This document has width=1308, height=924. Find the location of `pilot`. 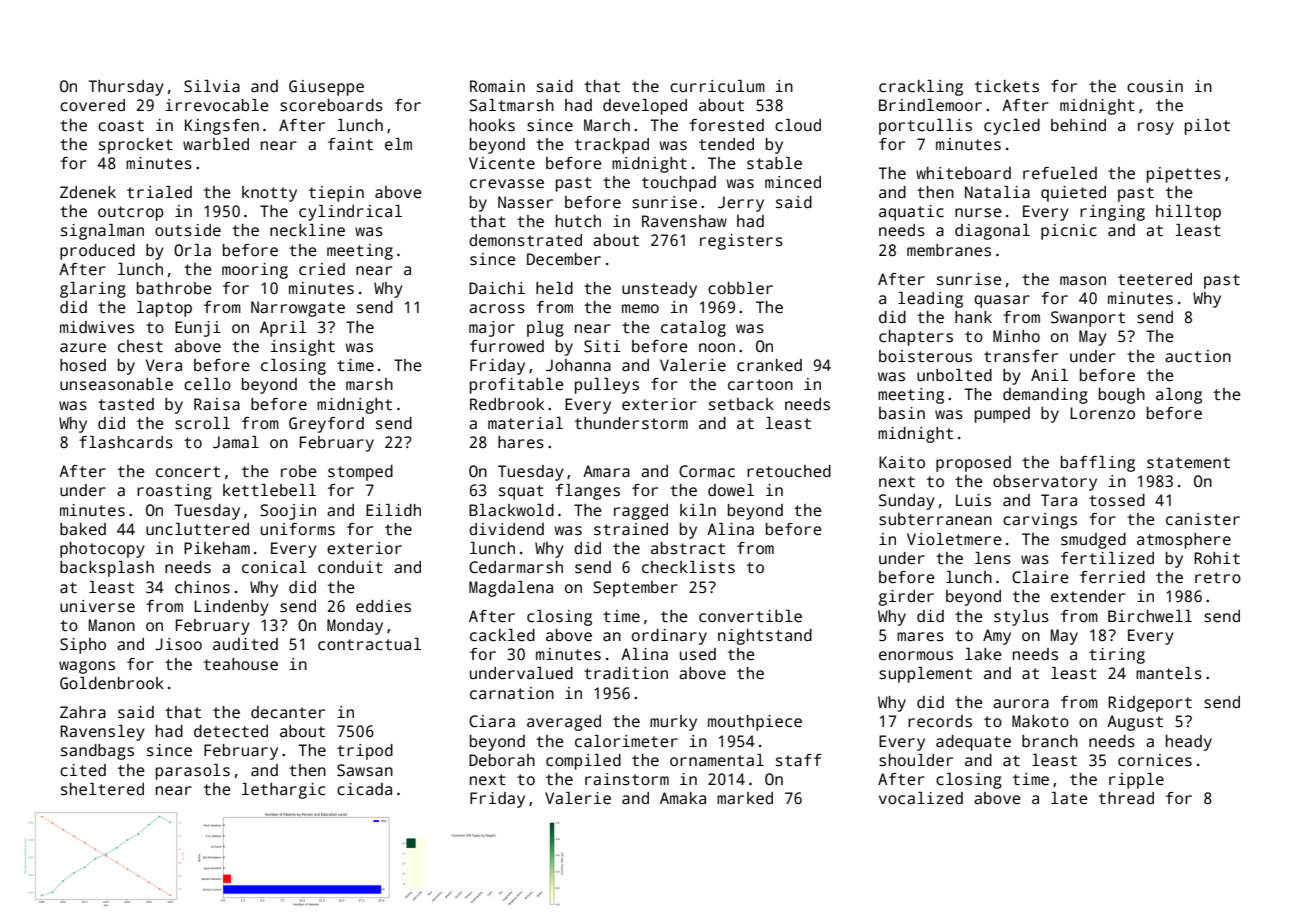

pilot is located at coordinates (1207, 127).
